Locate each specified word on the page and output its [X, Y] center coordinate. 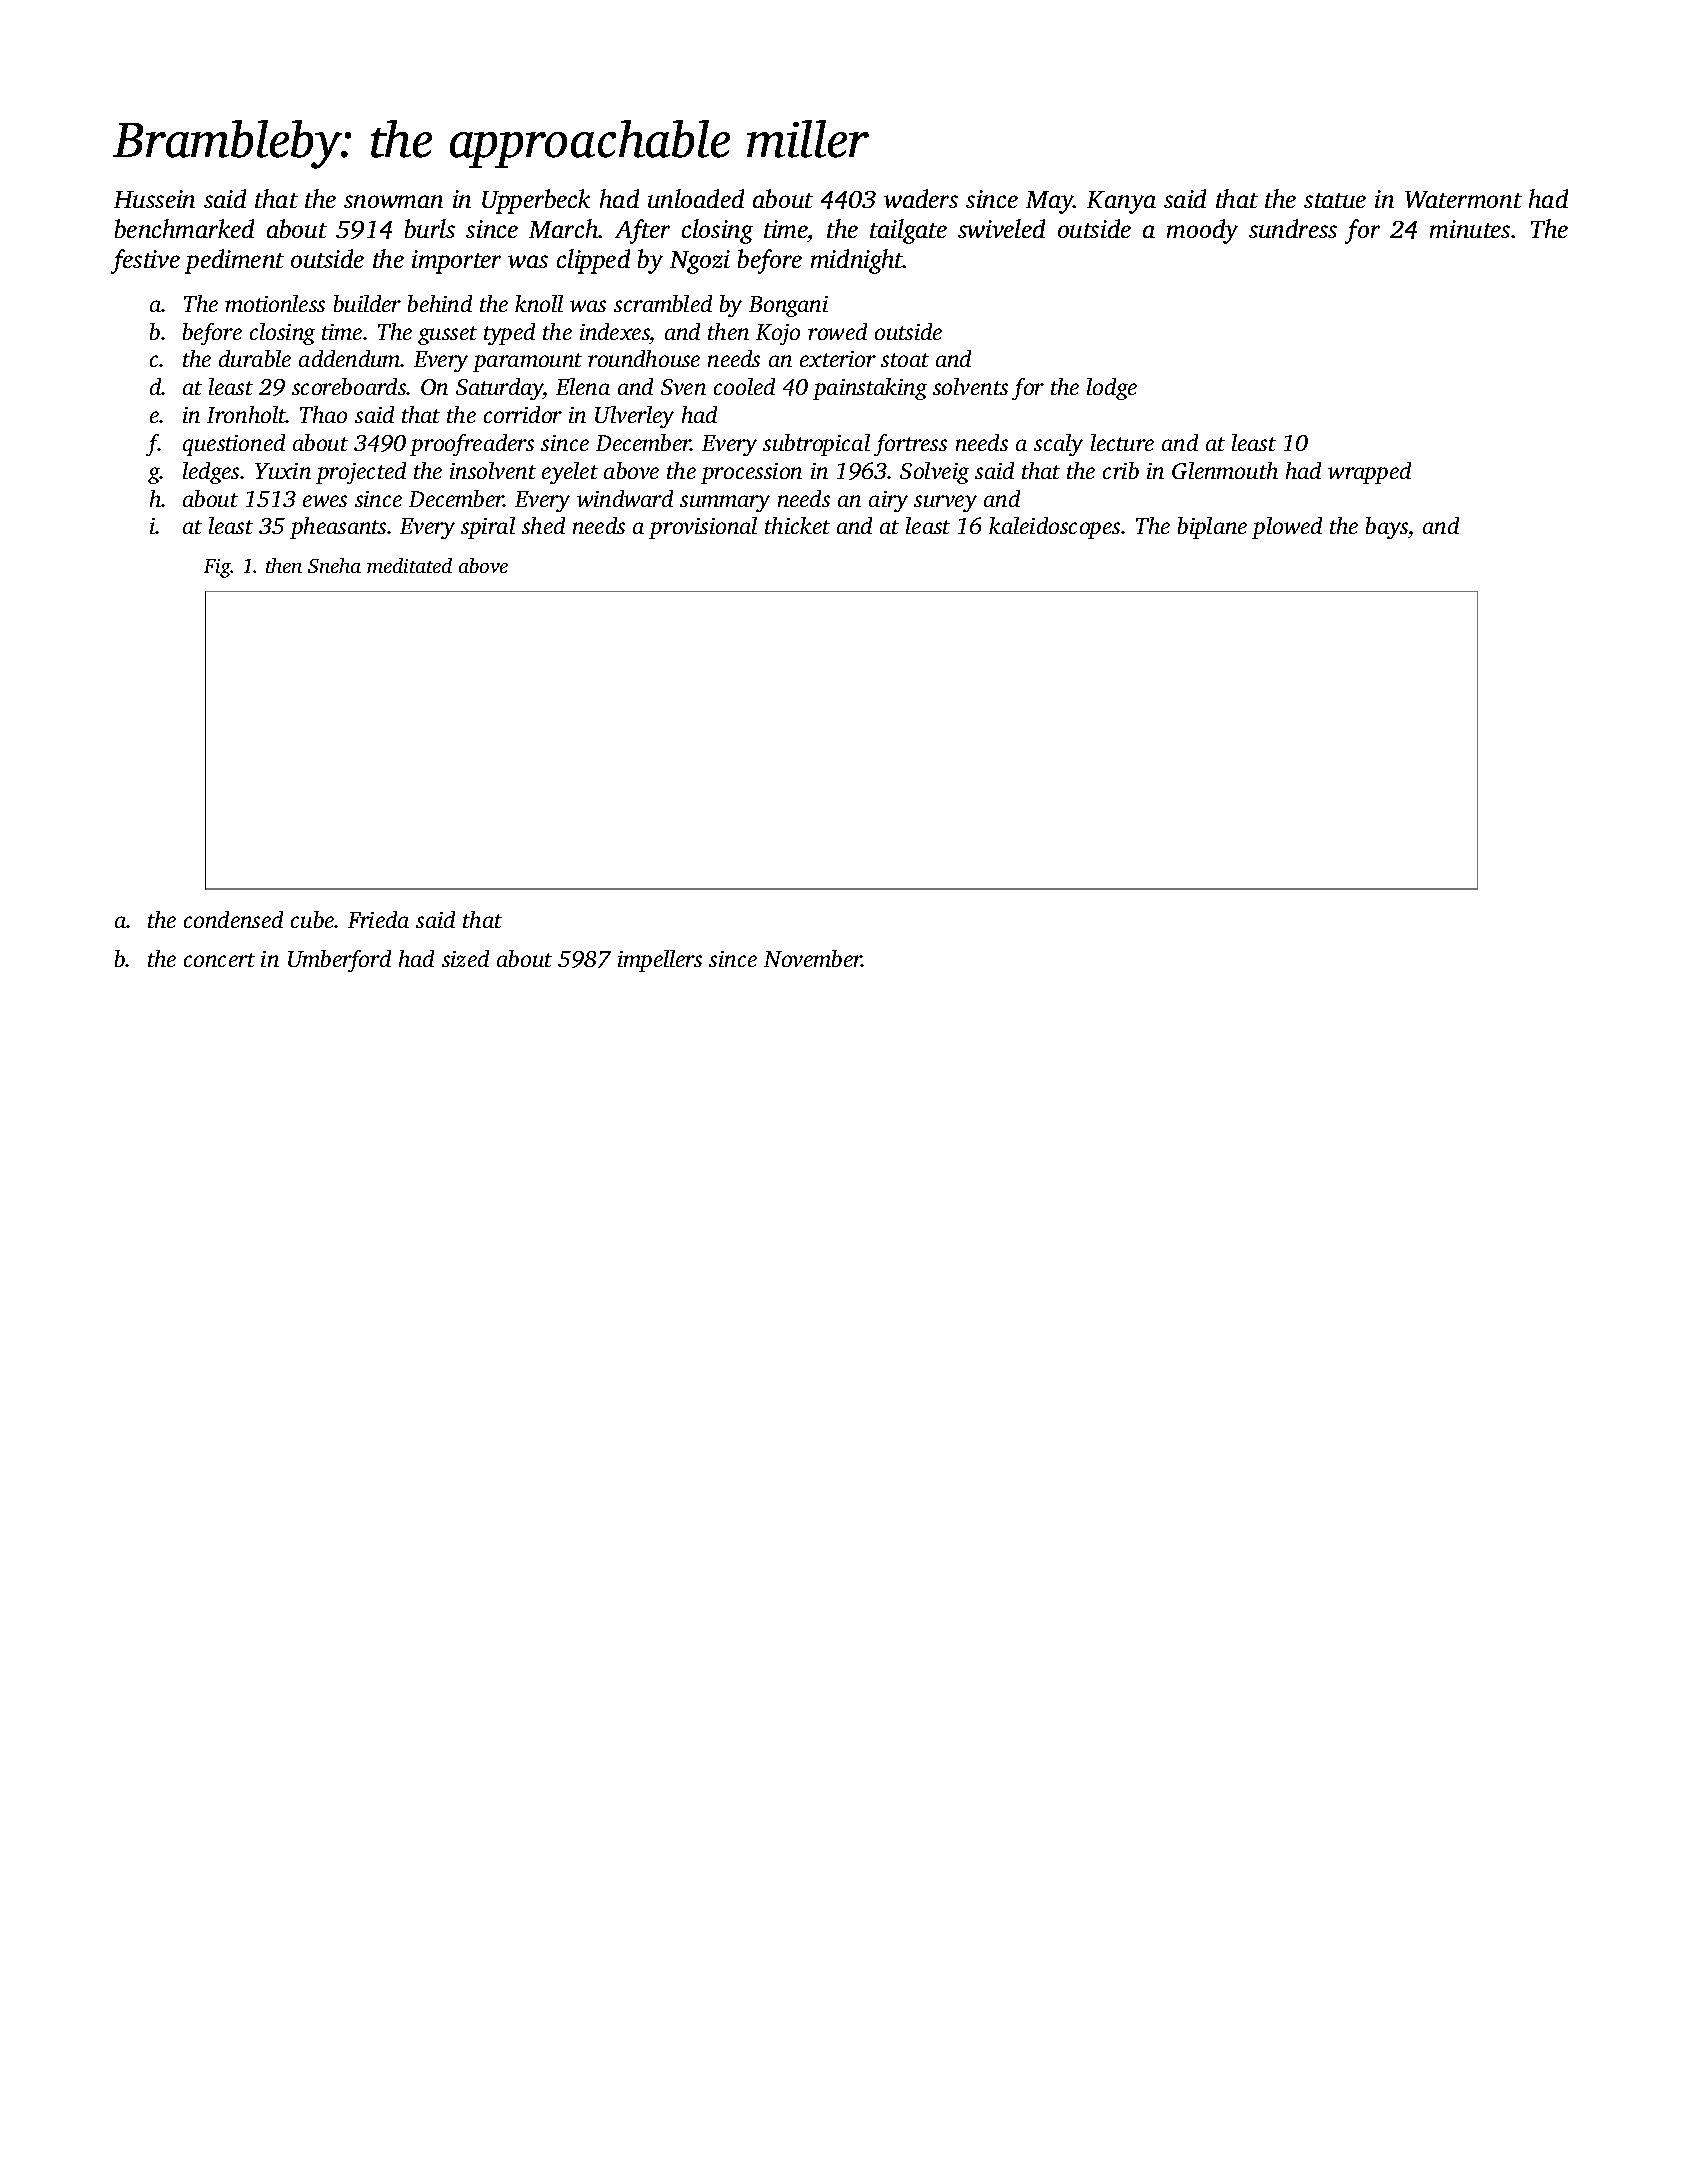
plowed [1287, 528]
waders [921, 198]
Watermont [1463, 199]
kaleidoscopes [1054, 528]
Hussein [154, 199]
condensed [233, 919]
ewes [325, 501]
